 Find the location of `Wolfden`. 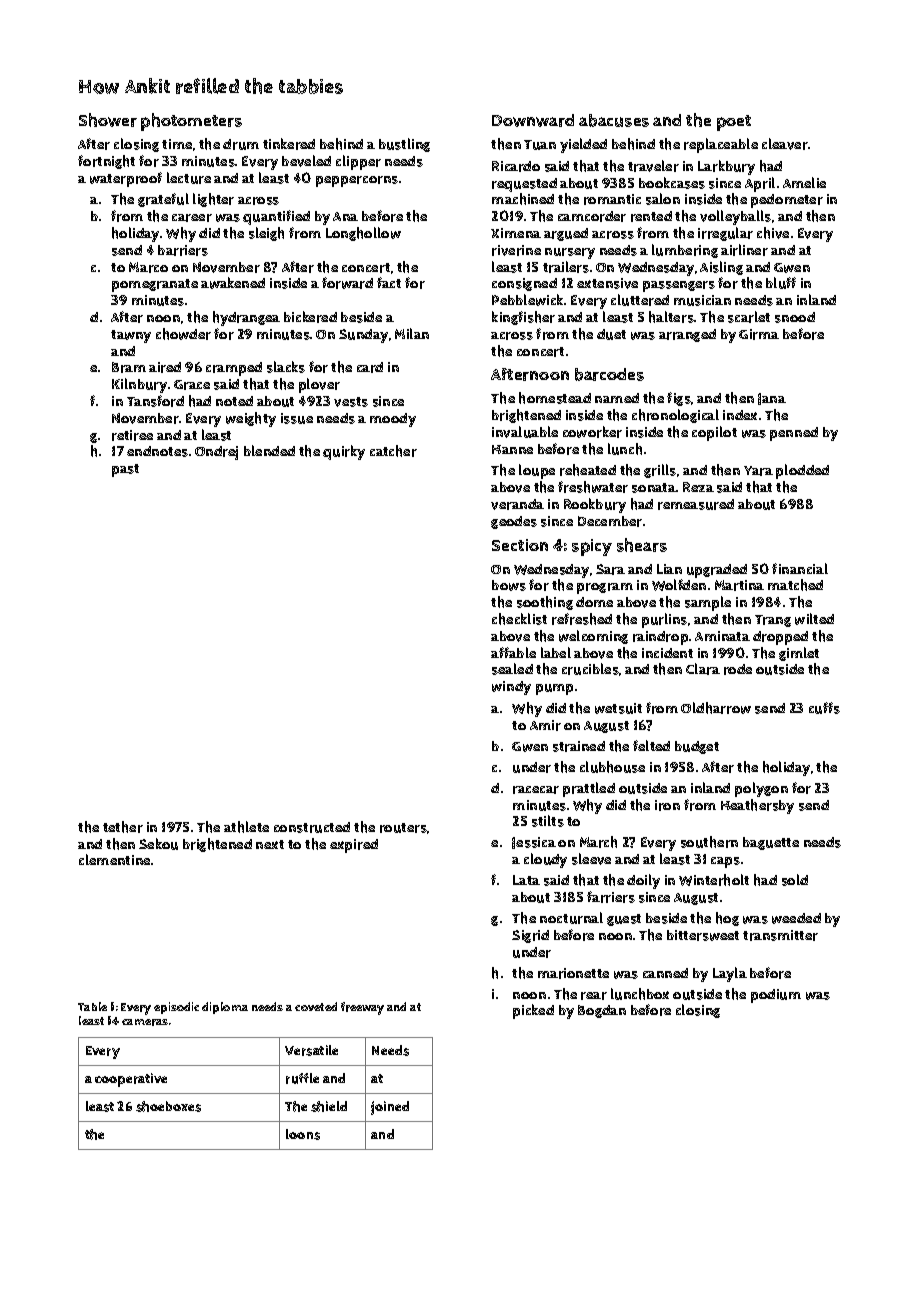

Wolfden is located at coordinates (679, 585).
